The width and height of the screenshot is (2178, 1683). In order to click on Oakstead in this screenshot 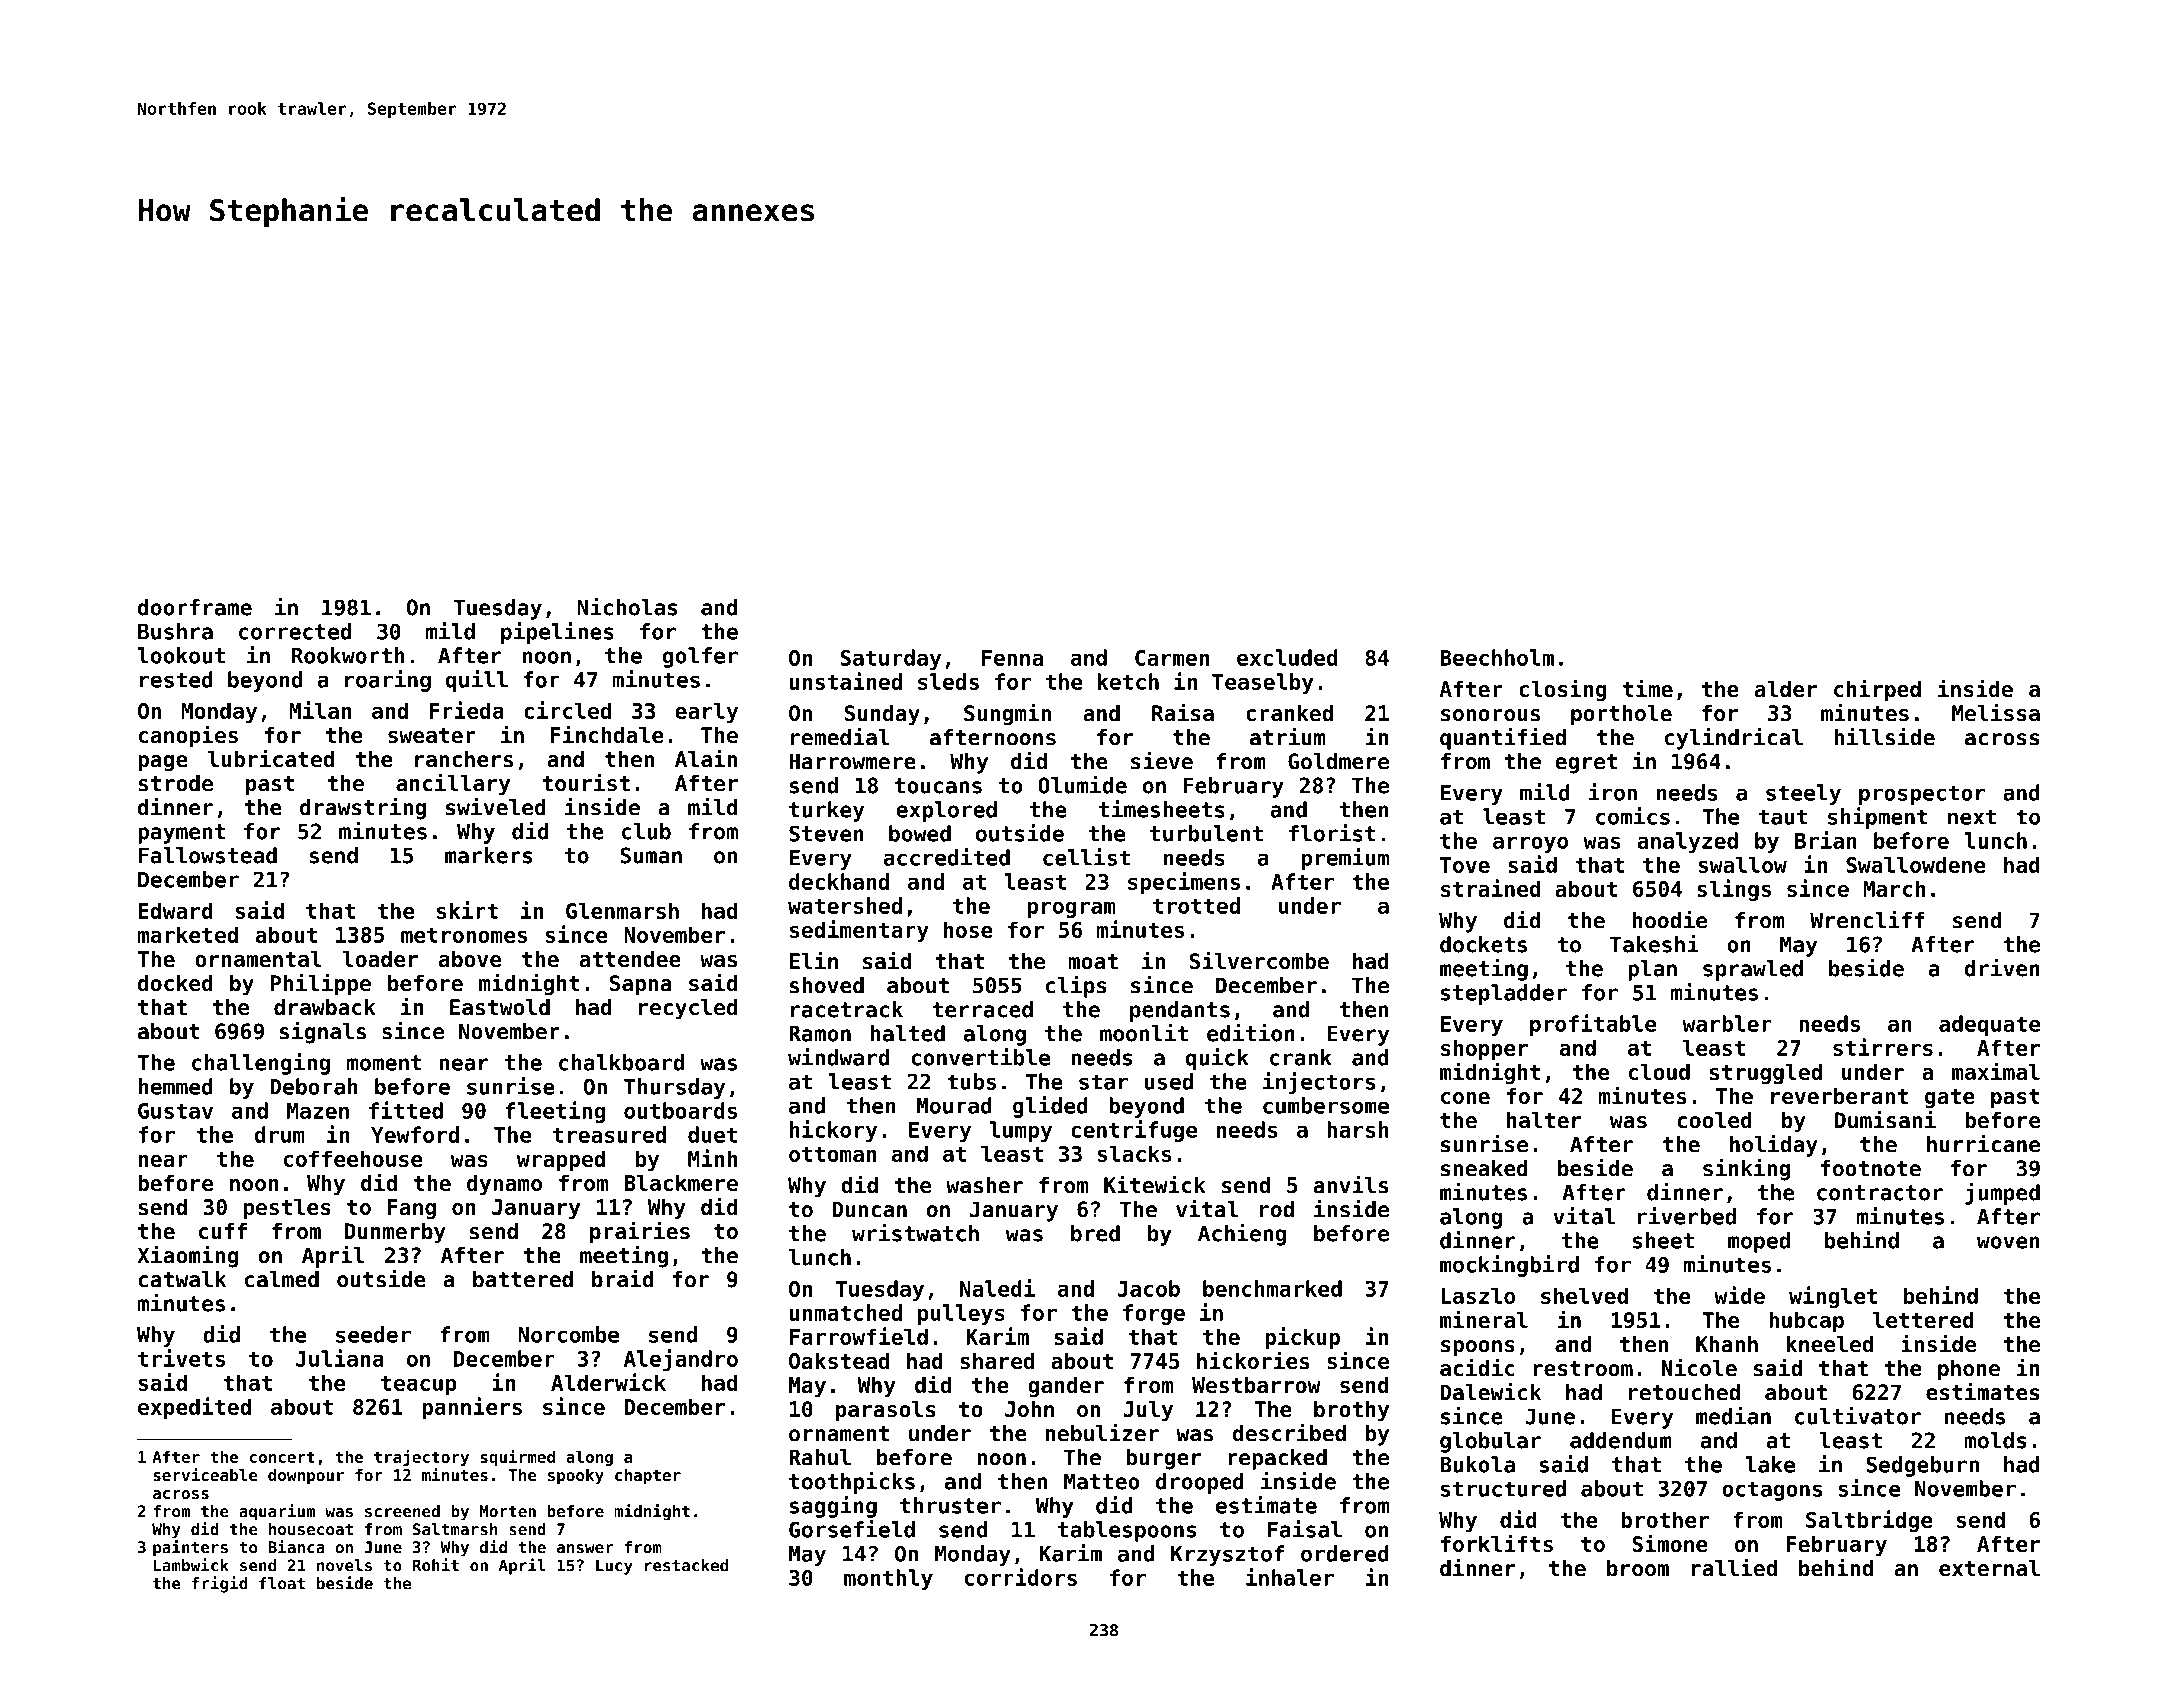, I will do `click(839, 1360)`.
